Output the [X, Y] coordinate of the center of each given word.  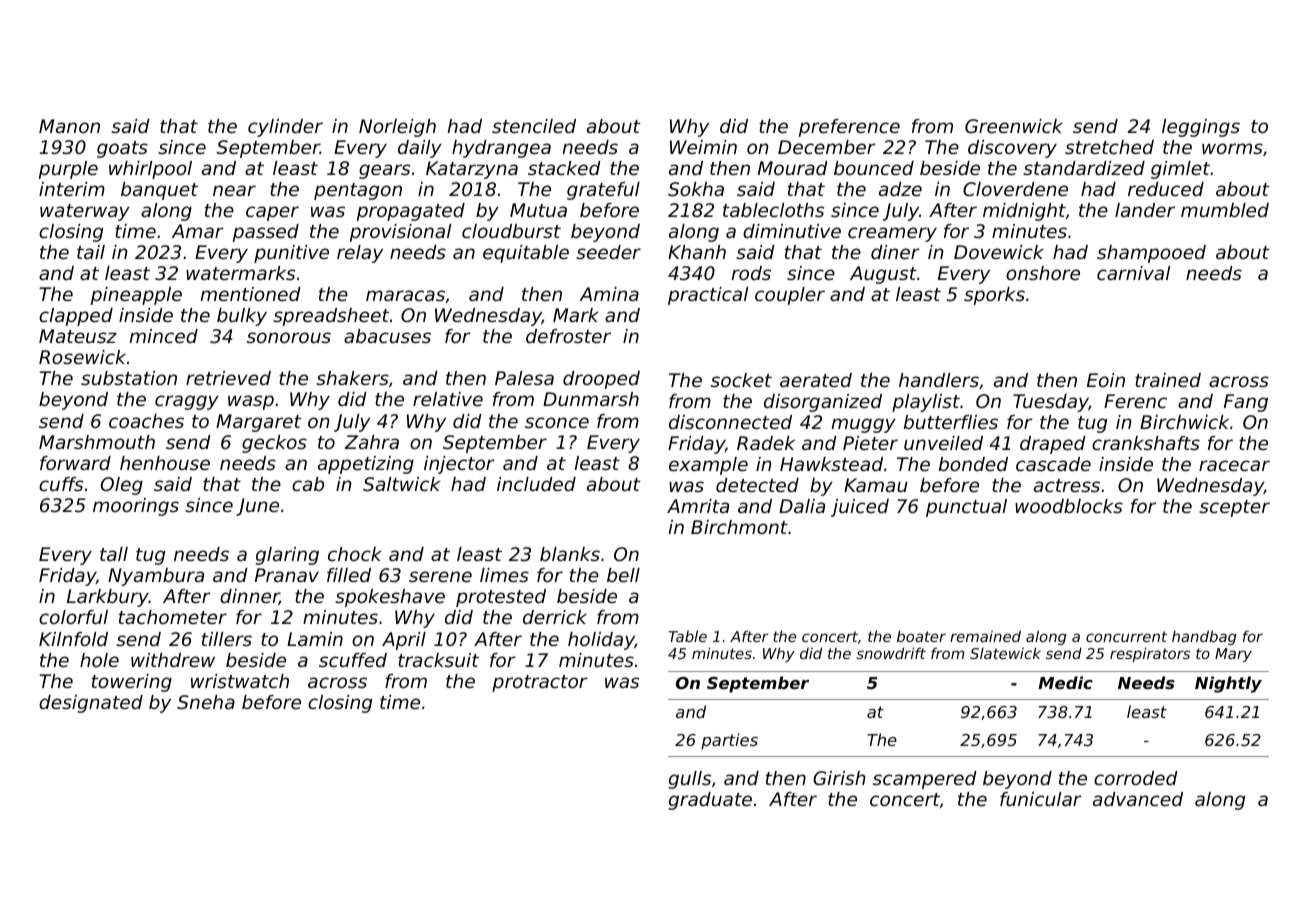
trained [1168, 380]
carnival [1133, 273]
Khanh [697, 252]
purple [68, 170]
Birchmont [739, 527]
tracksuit [438, 660]
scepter [1234, 508]
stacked [564, 168]
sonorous [289, 337]
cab [308, 484]
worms [1232, 148]
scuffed [353, 660]
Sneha [206, 702]
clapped [76, 317]
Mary [1233, 655]
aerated [816, 380]
